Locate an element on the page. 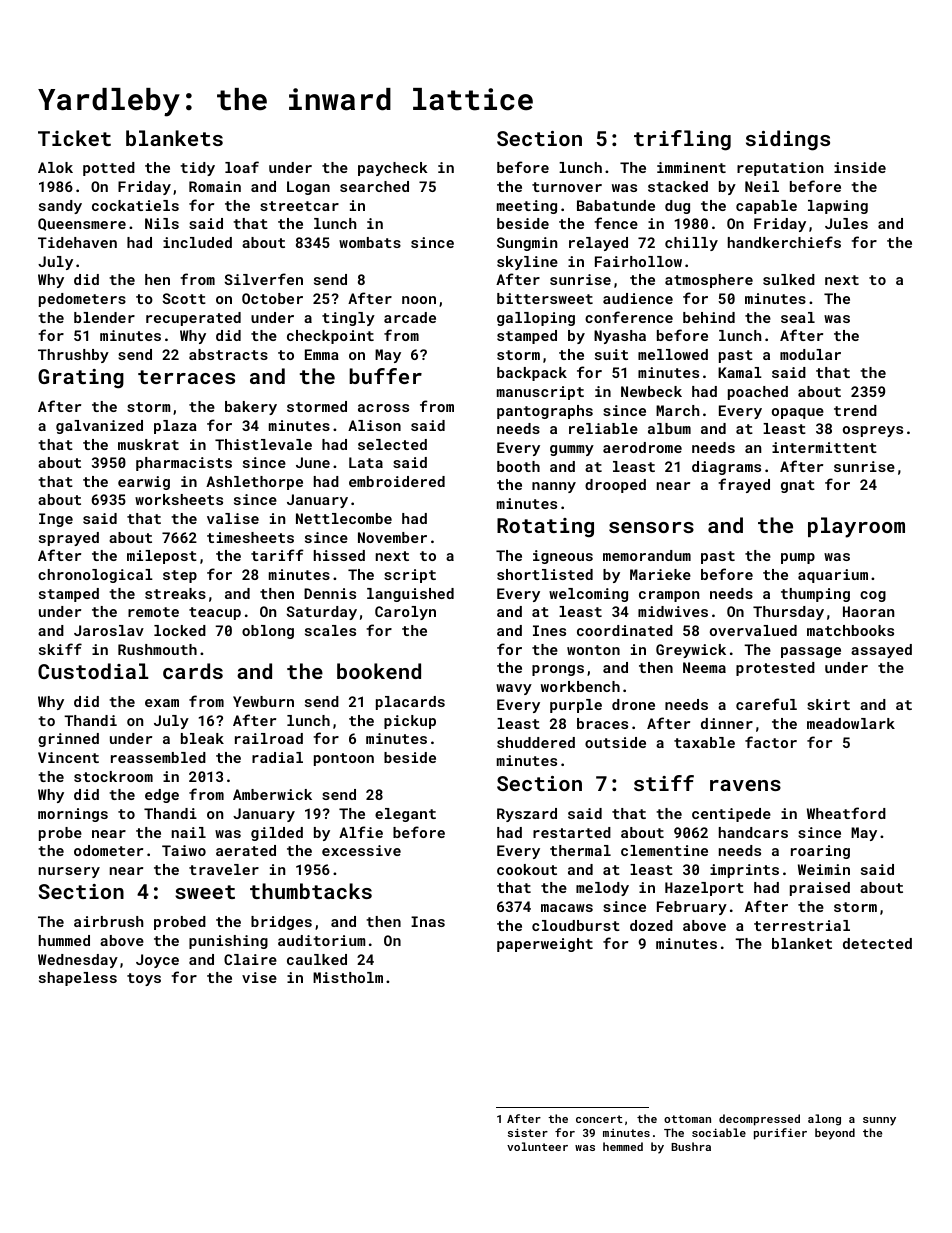  sidings is located at coordinates (788, 140).
